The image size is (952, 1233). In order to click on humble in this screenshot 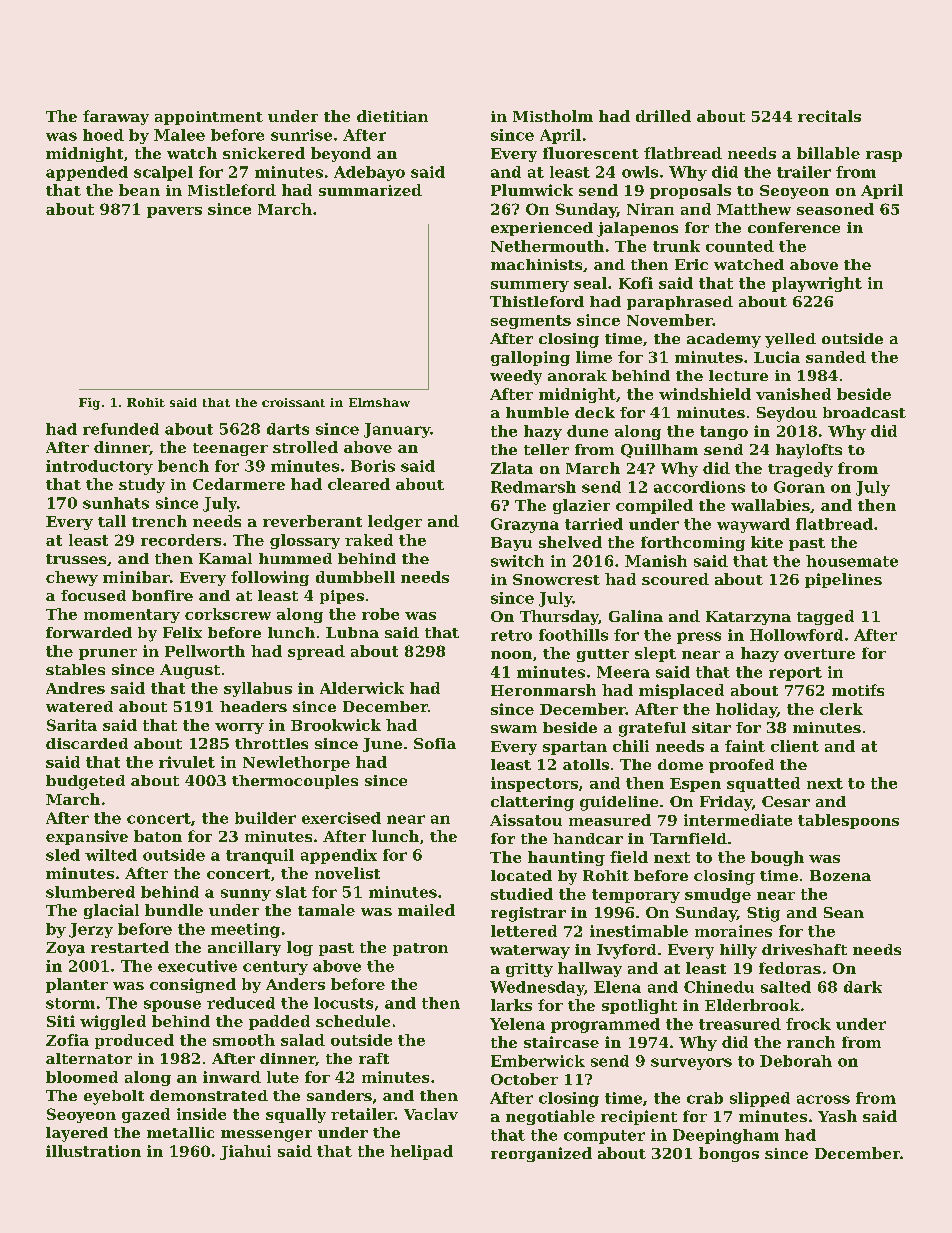, I will do `click(537, 412)`.
